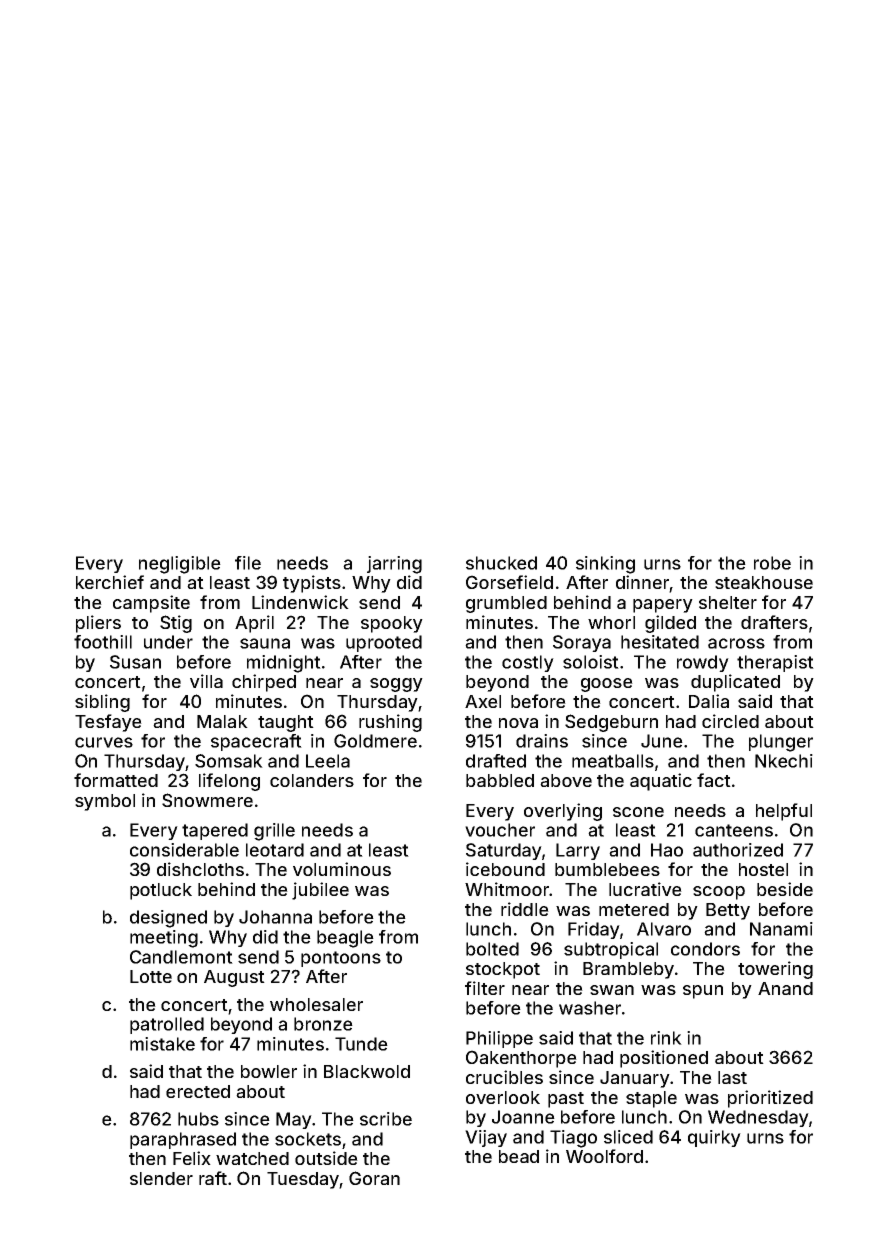 The width and height of the screenshot is (888, 1260). I want to click on helpful, so click(784, 812).
